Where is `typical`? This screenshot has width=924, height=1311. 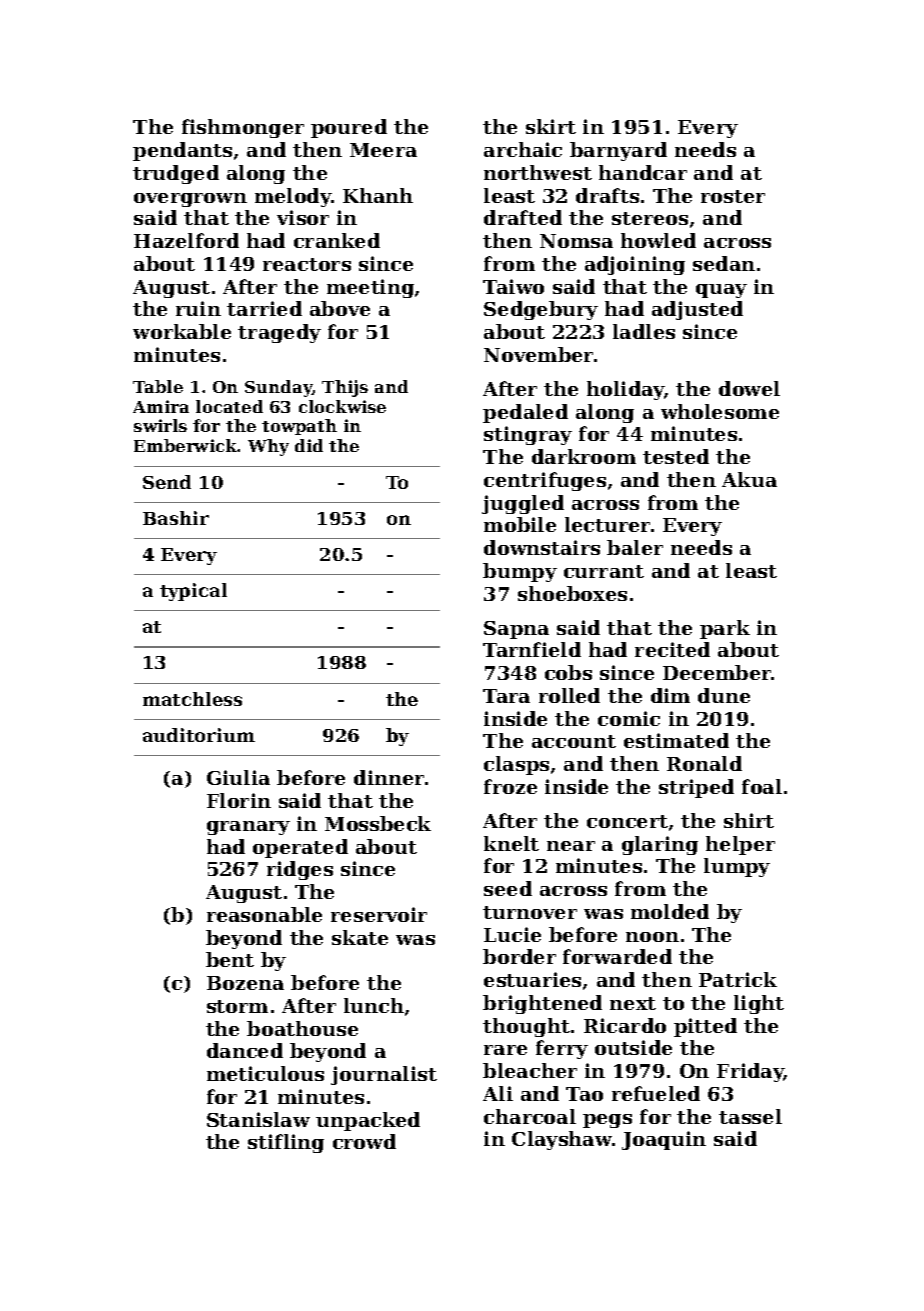
typical is located at coordinates (193, 592).
